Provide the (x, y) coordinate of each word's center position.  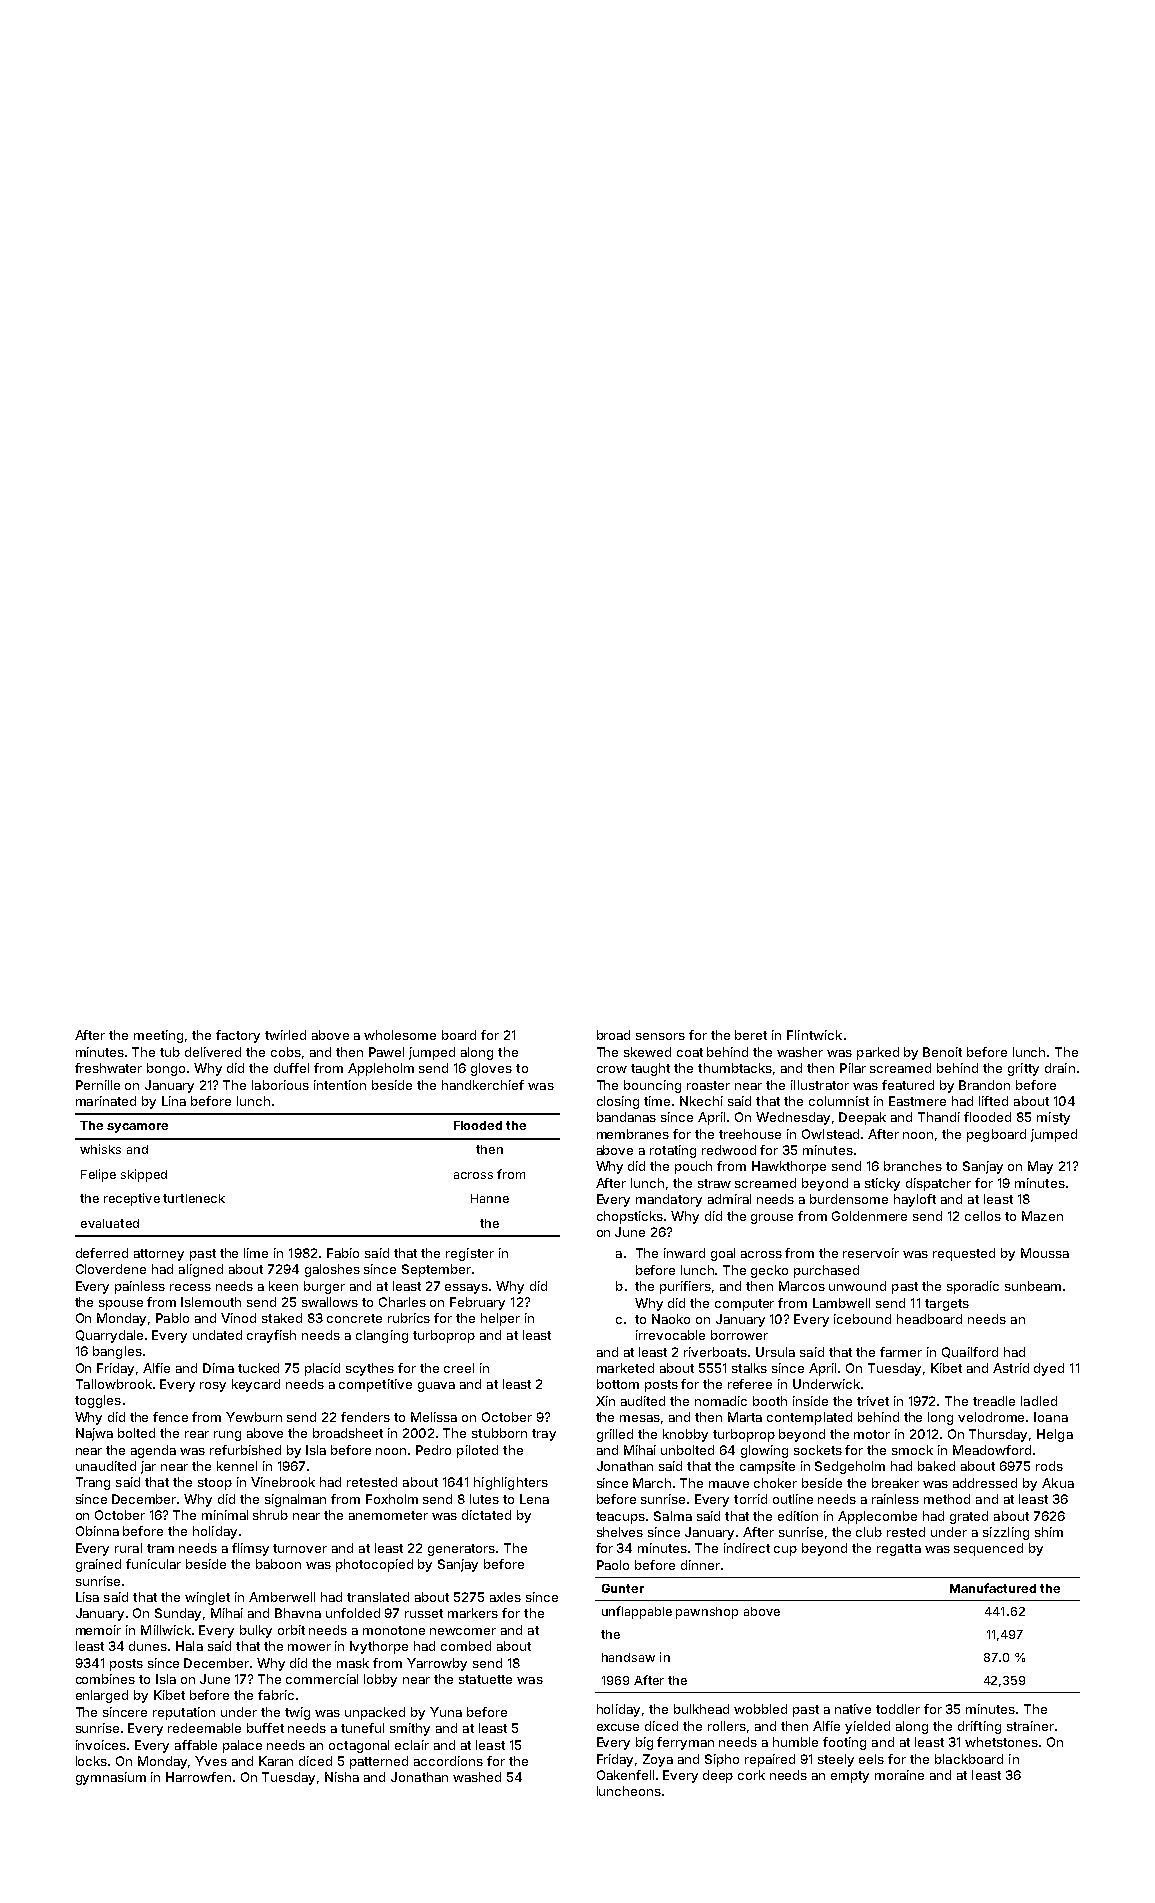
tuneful (362, 1728)
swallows (330, 1302)
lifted (993, 1101)
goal (723, 1254)
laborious (280, 1085)
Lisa (87, 1597)
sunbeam (1033, 1286)
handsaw (628, 1657)
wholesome (400, 1035)
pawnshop (707, 1613)
